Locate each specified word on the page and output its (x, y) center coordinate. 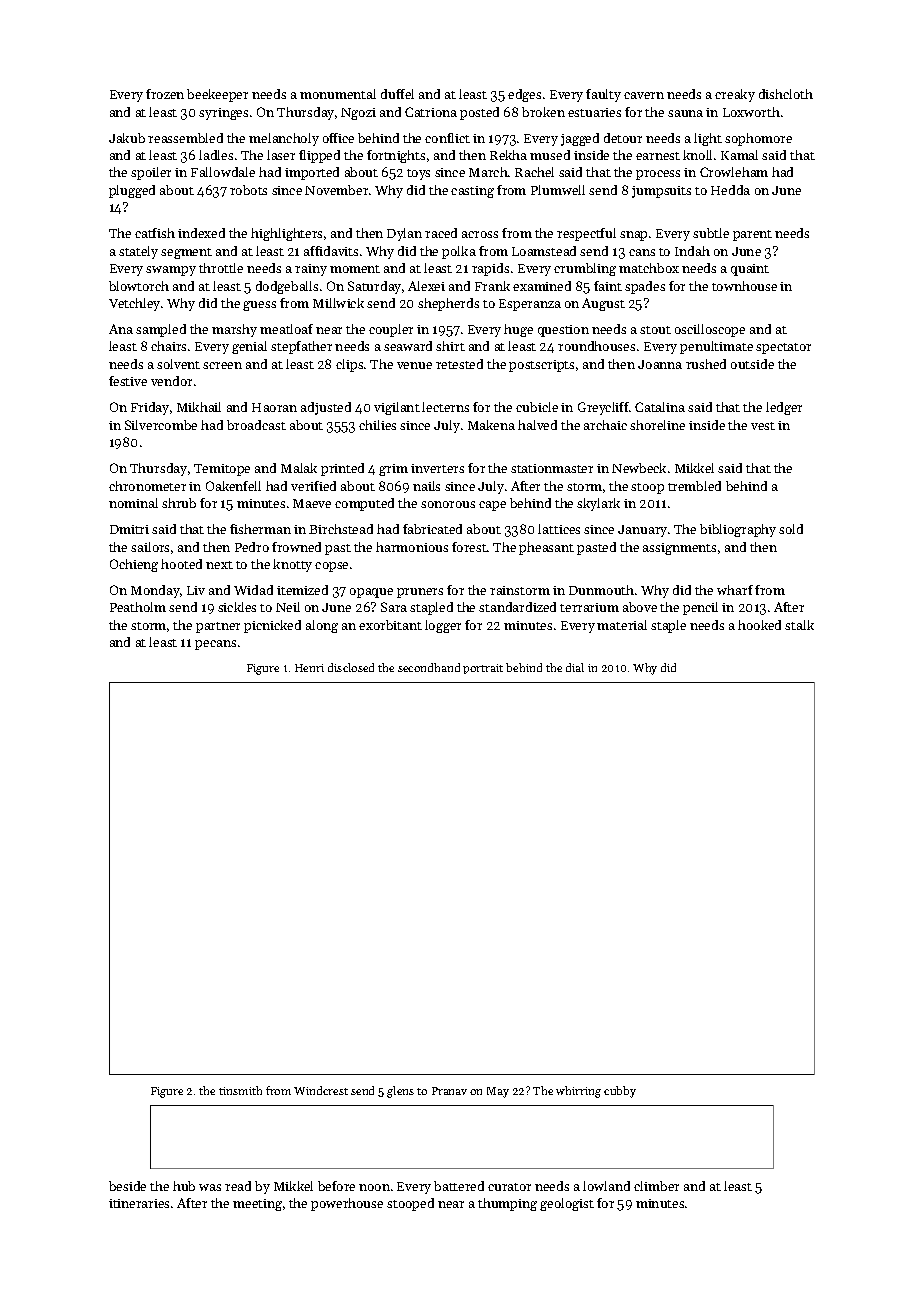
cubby (620, 1092)
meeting (257, 1205)
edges (524, 95)
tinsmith (240, 1090)
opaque (371, 593)
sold (791, 529)
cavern (644, 95)
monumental (338, 94)
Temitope (222, 470)
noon (374, 1187)
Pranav (449, 1091)
